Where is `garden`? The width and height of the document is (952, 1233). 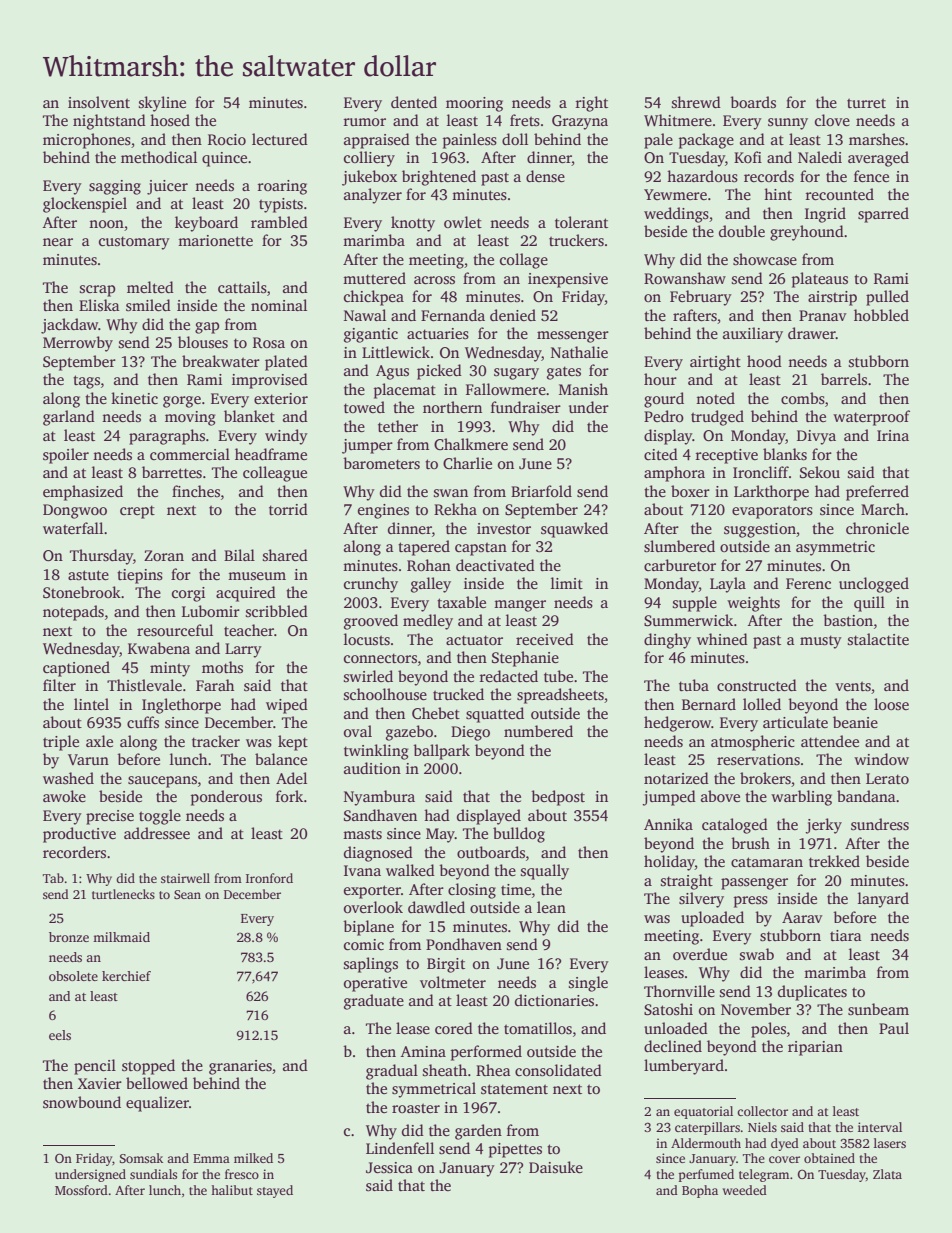
garden is located at coordinates (478, 1132).
